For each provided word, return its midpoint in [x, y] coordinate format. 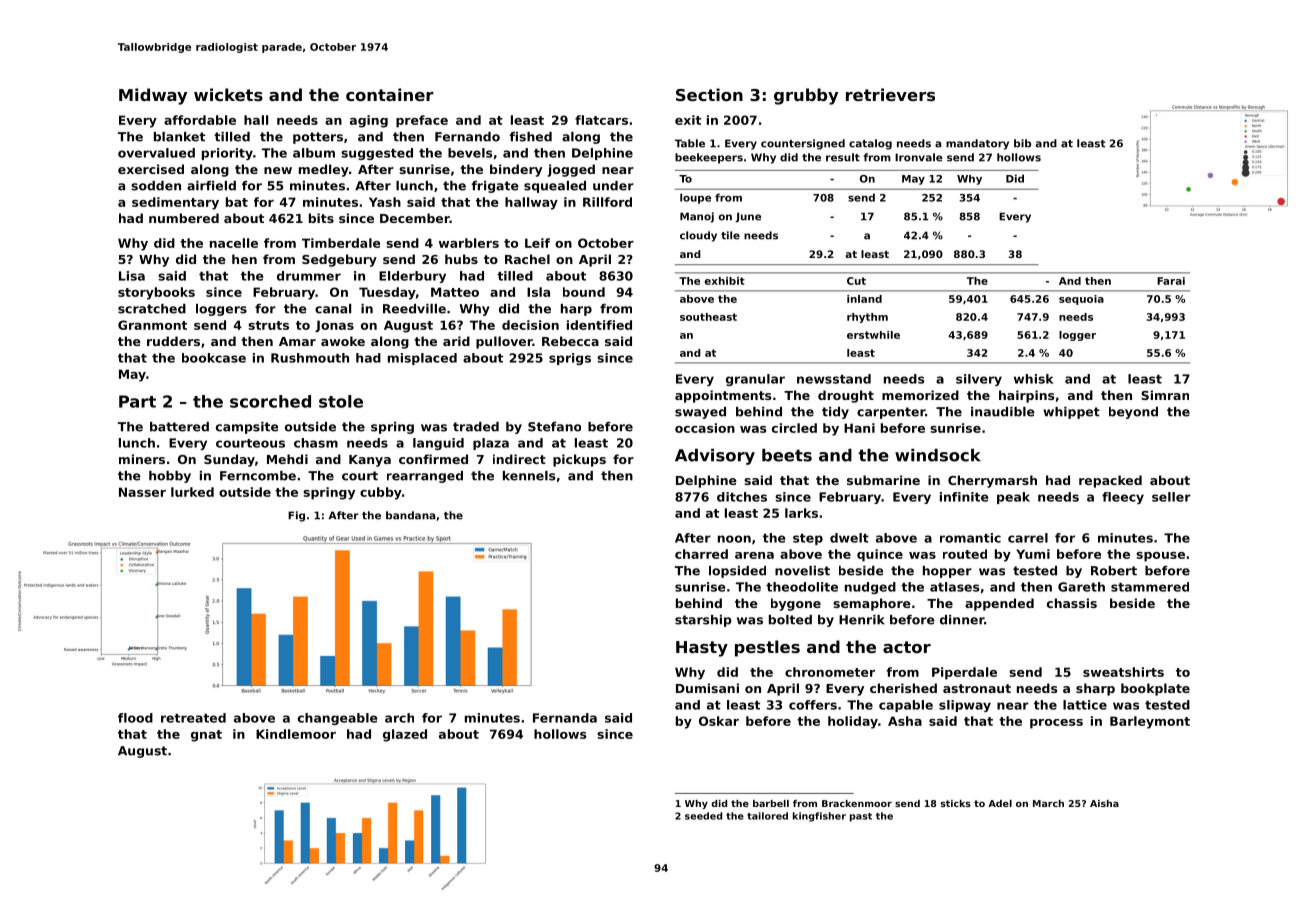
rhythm [867, 318]
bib [1022, 143]
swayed [700, 413]
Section [709, 94]
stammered [1150, 587]
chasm [316, 443]
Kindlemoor [296, 734]
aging [369, 121]
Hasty [702, 649]
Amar [297, 341]
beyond [1133, 413]
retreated [193, 718]
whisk [1034, 379]
